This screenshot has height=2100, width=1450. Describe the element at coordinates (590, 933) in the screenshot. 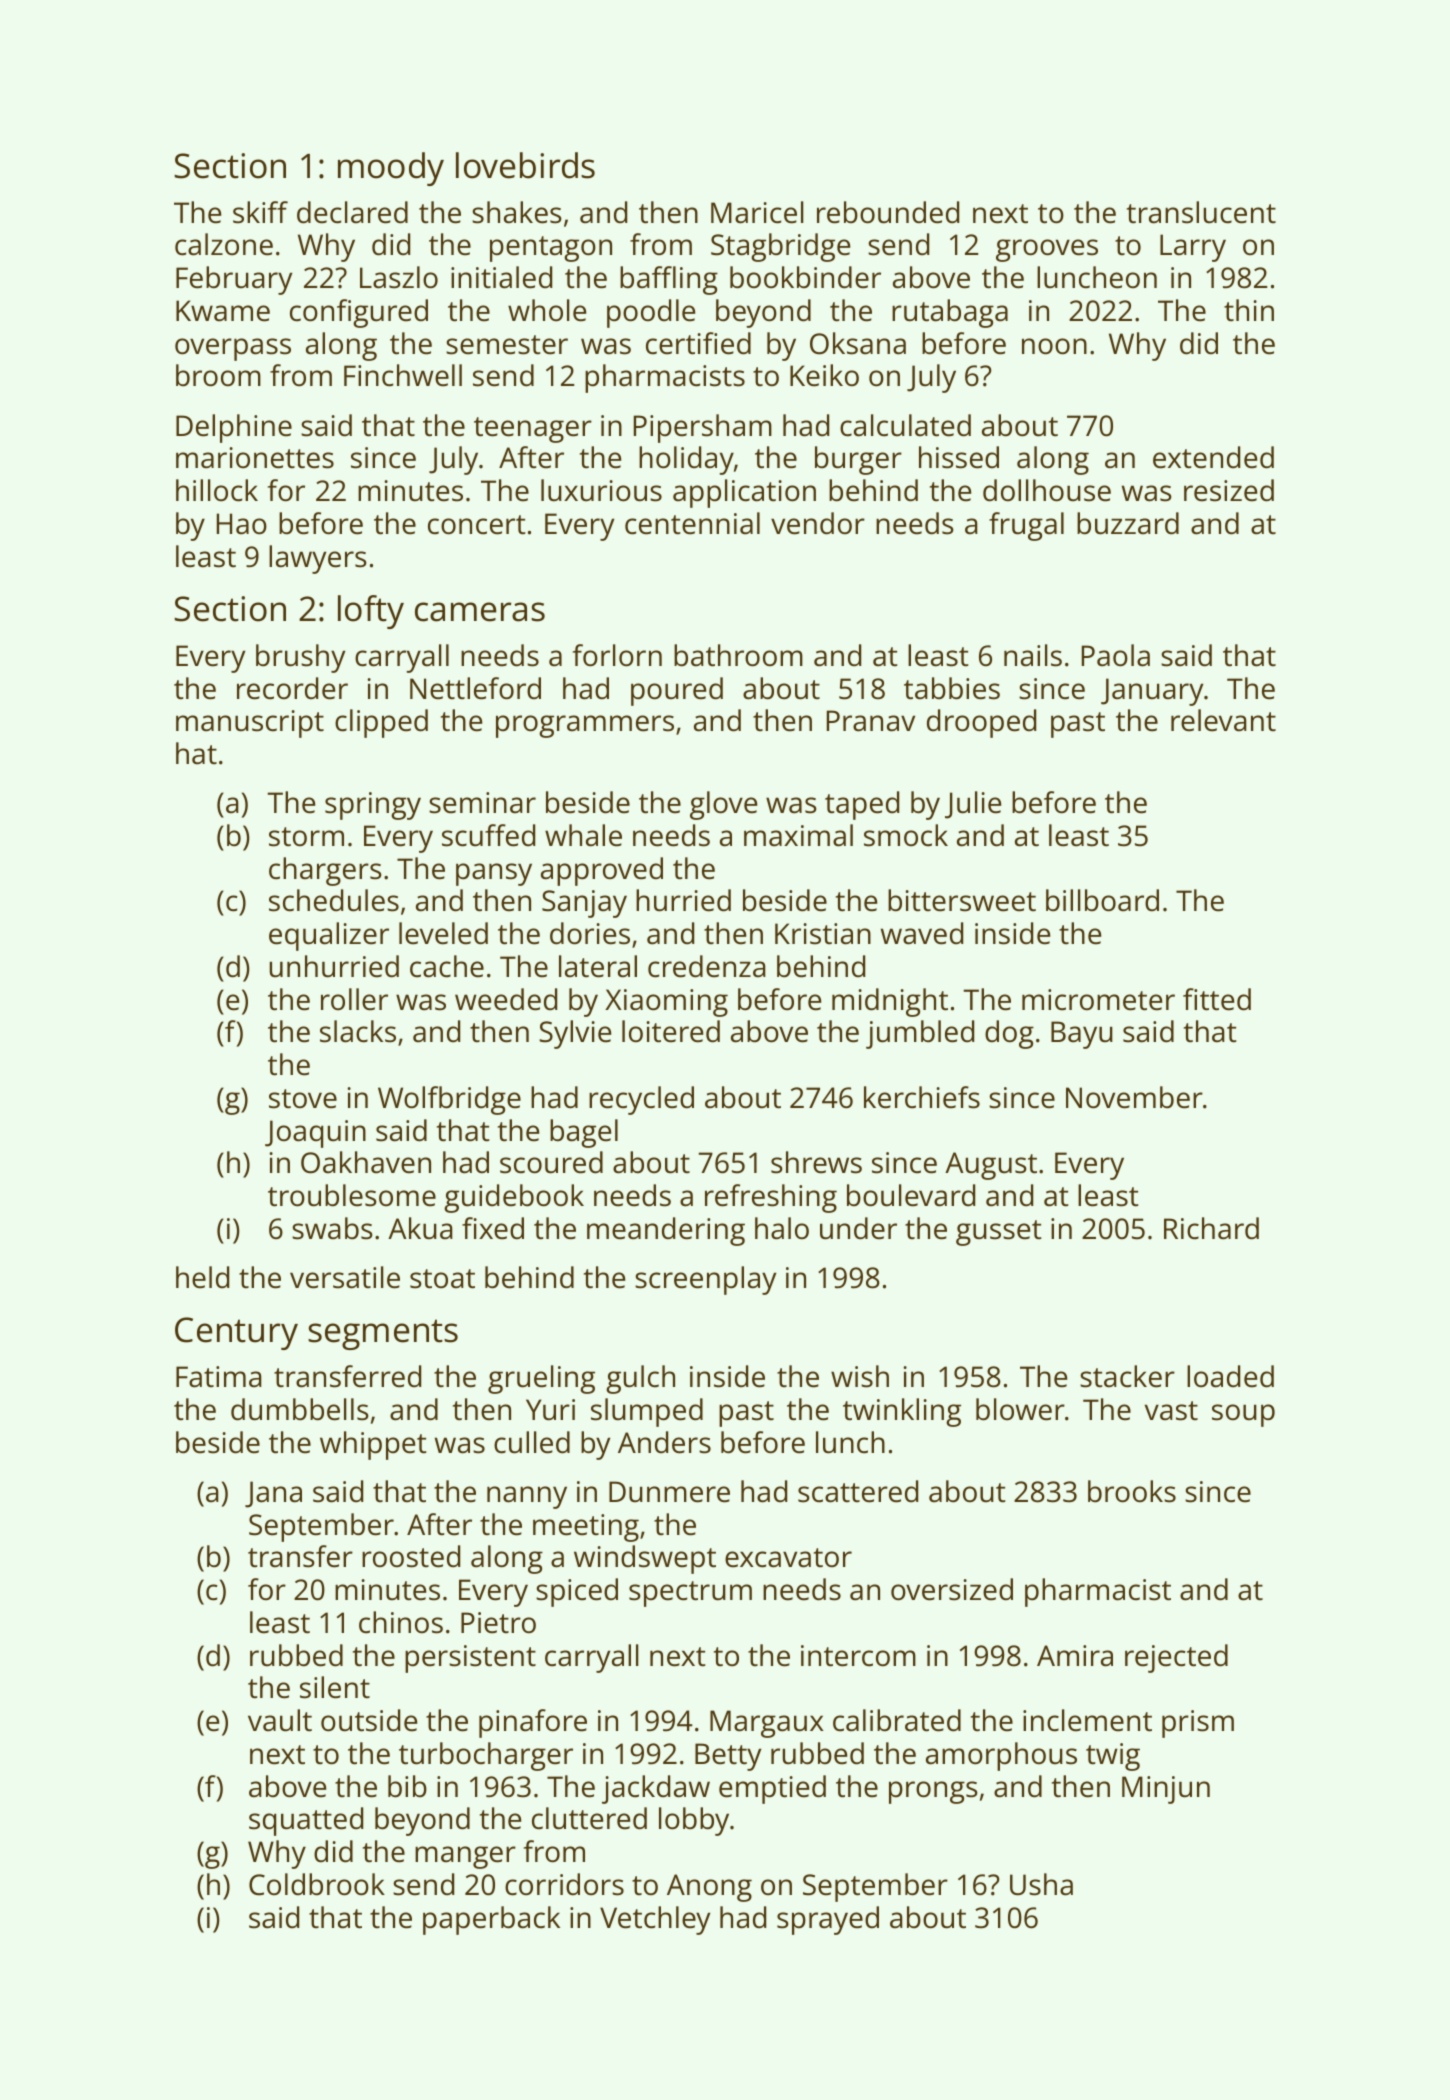

I see `dories` at that location.
